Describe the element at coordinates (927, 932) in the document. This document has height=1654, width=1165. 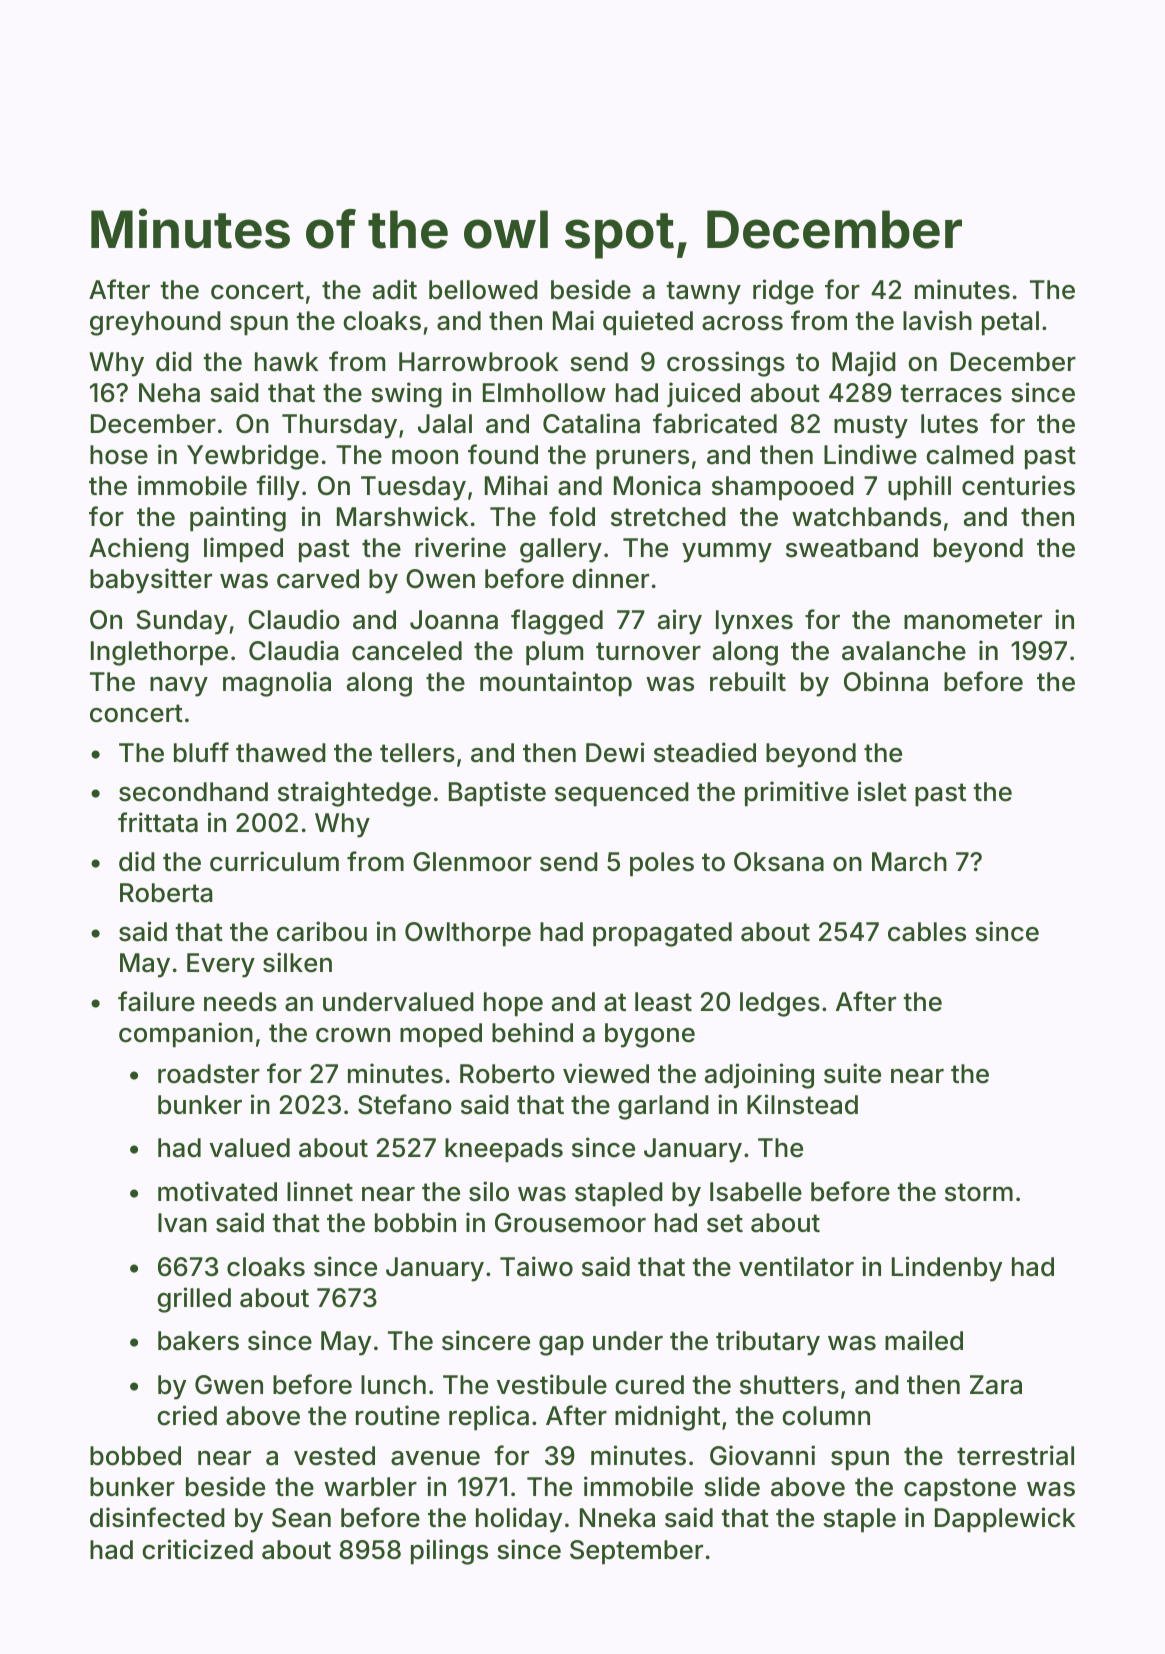
I see `cables` at that location.
